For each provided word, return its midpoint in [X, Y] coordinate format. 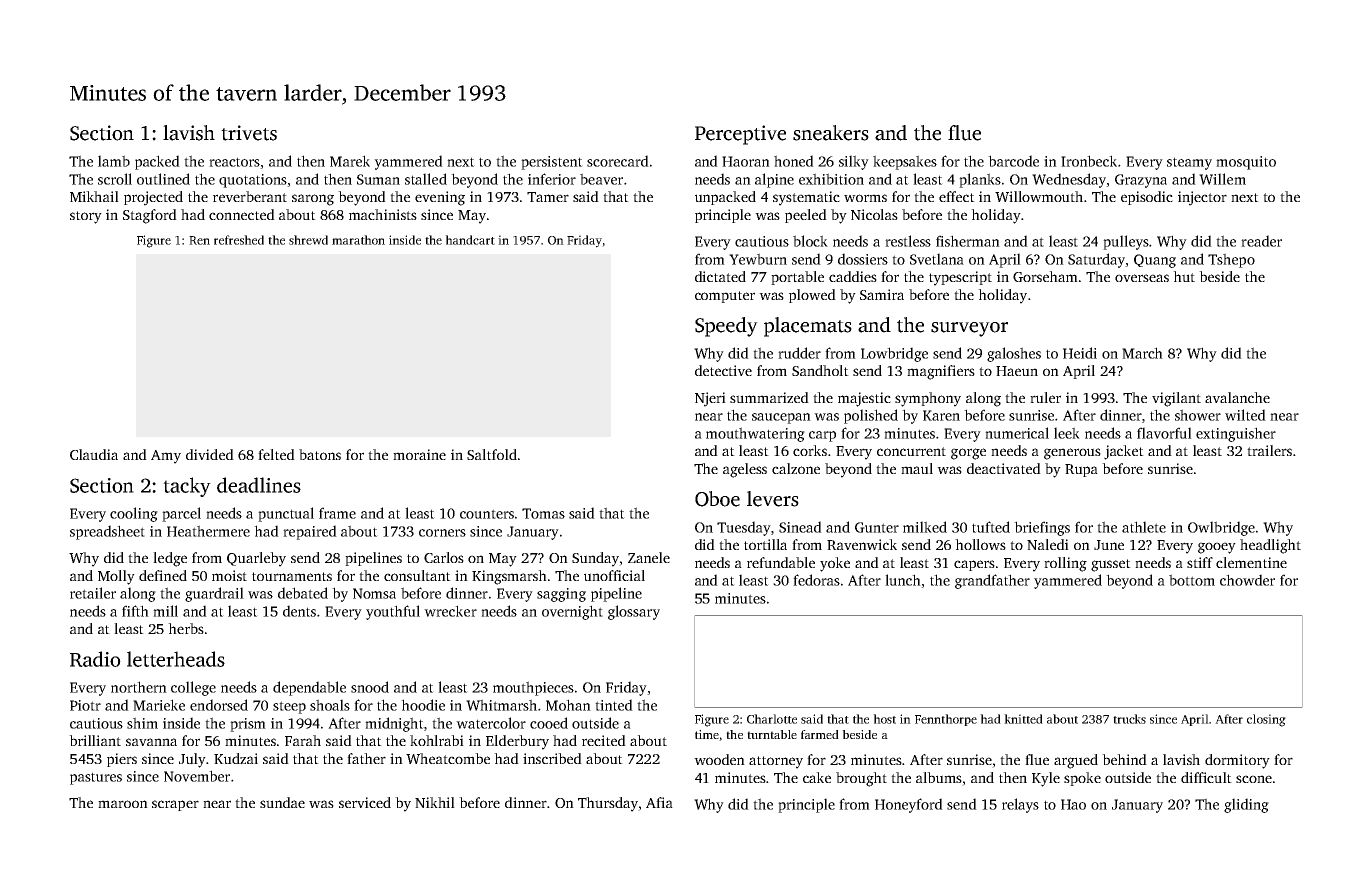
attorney [776, 762]
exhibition [831, 179]
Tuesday [744, 528]
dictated [720, 276]
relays [1020, 805]
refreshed [239, 240]
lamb [114, 161]
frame [337, 513]
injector [1202, 198]
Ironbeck [1089, 161]
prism [248, 725]
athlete [1144, 527]
